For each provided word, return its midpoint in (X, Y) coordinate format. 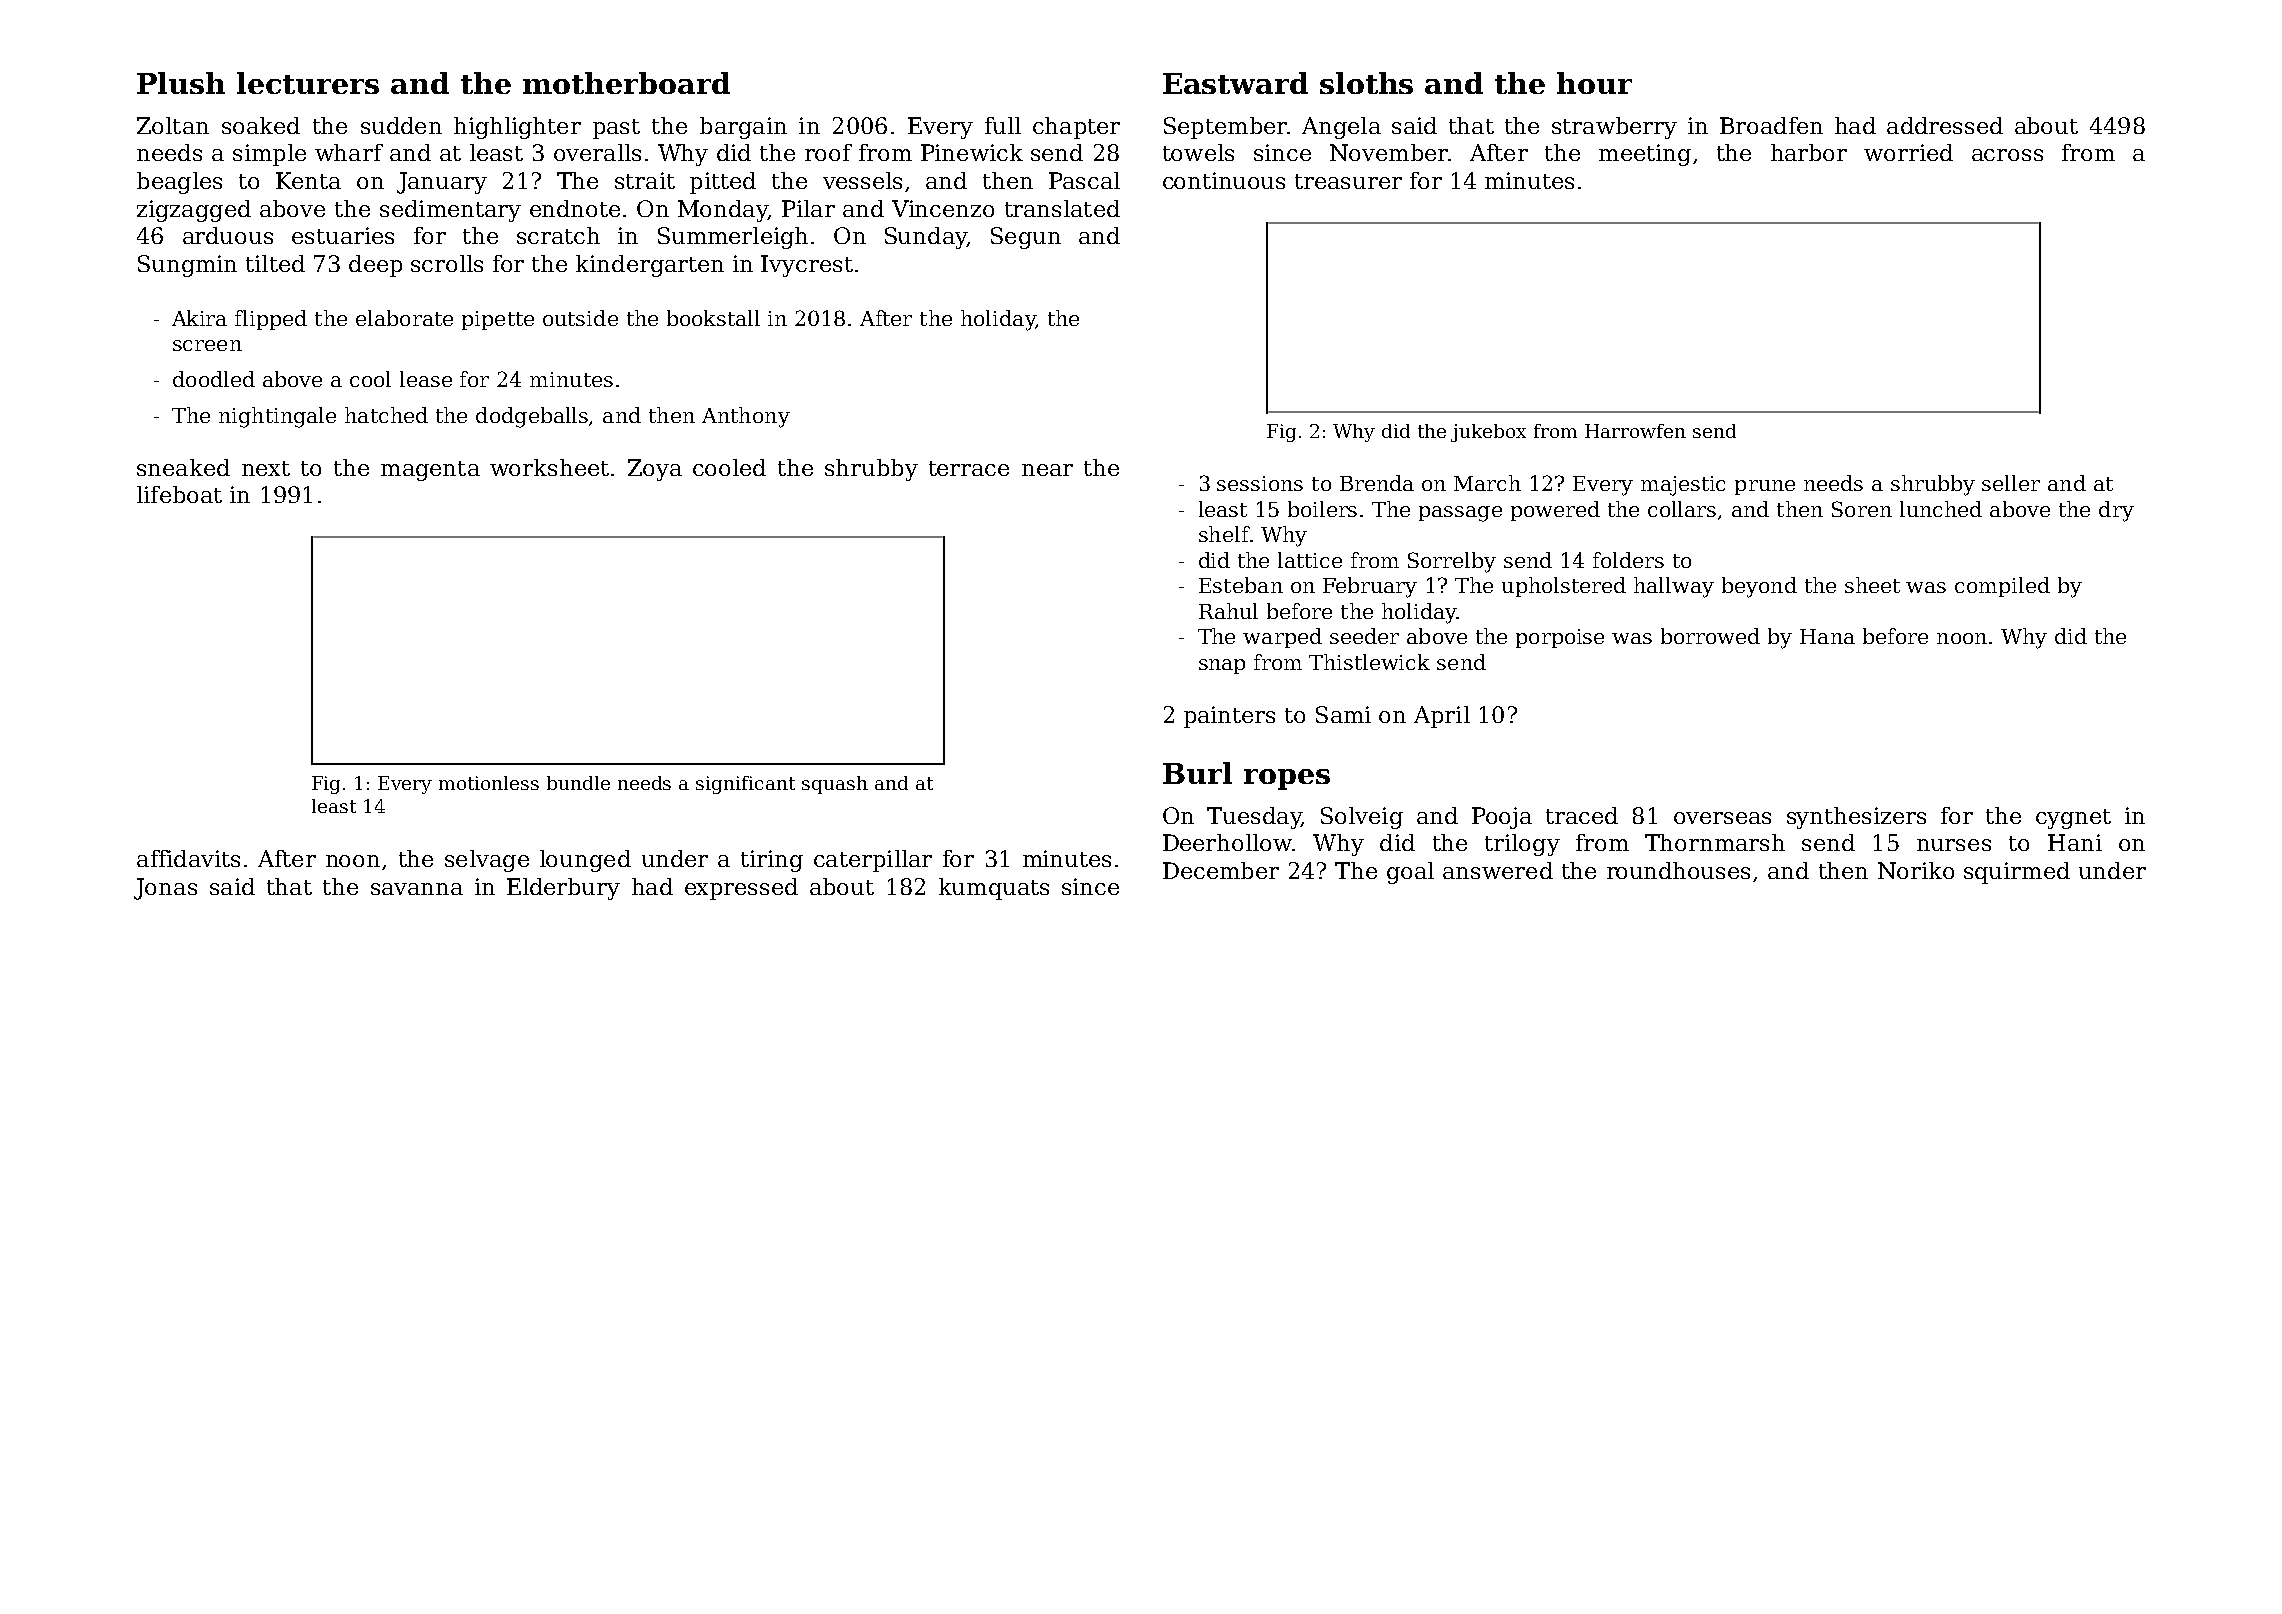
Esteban (1241, 585)
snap (1222, 666)
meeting (1645, 155)
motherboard (626, 83)
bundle (578, 783)
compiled (2002, 587)
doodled (214, 379)
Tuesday (1254, 818)
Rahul (1228, 611)
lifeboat (179, 494)
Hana (1827, 636)
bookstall (713, 318)
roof (828, 152)
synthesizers (1856, 818)
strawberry (1614, 128)
